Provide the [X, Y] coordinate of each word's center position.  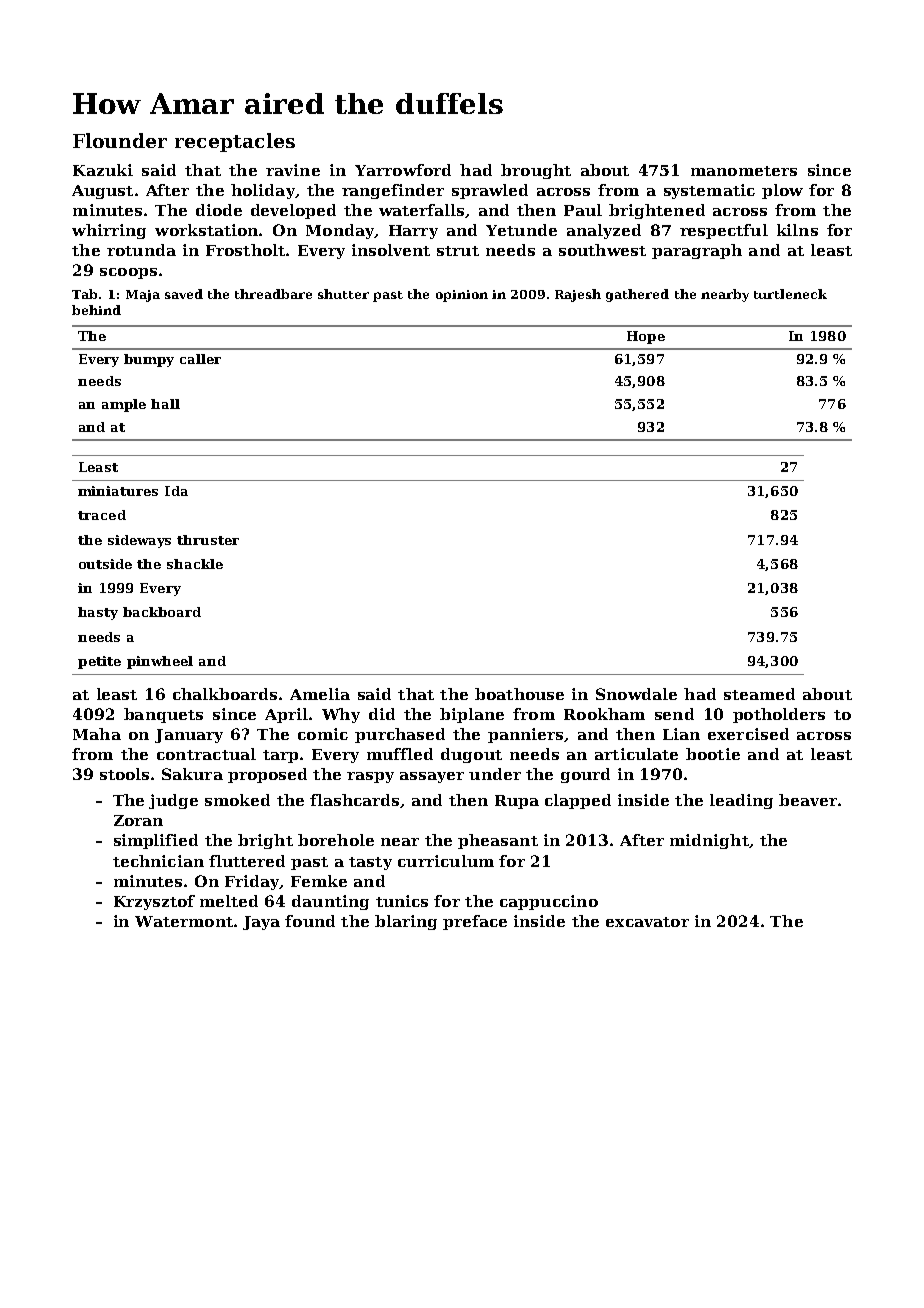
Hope [646, 337]
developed [293, 211]
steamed [759, 694]
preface [475, 922]
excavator [647, 922]
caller [200, 359]
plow [782, 191]
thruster [208, 540]
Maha [97, 734]
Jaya [261, 923]
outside [105, 564]
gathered [637, 295]
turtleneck [790, 294]
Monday [340, 231]
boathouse [519, 694]
